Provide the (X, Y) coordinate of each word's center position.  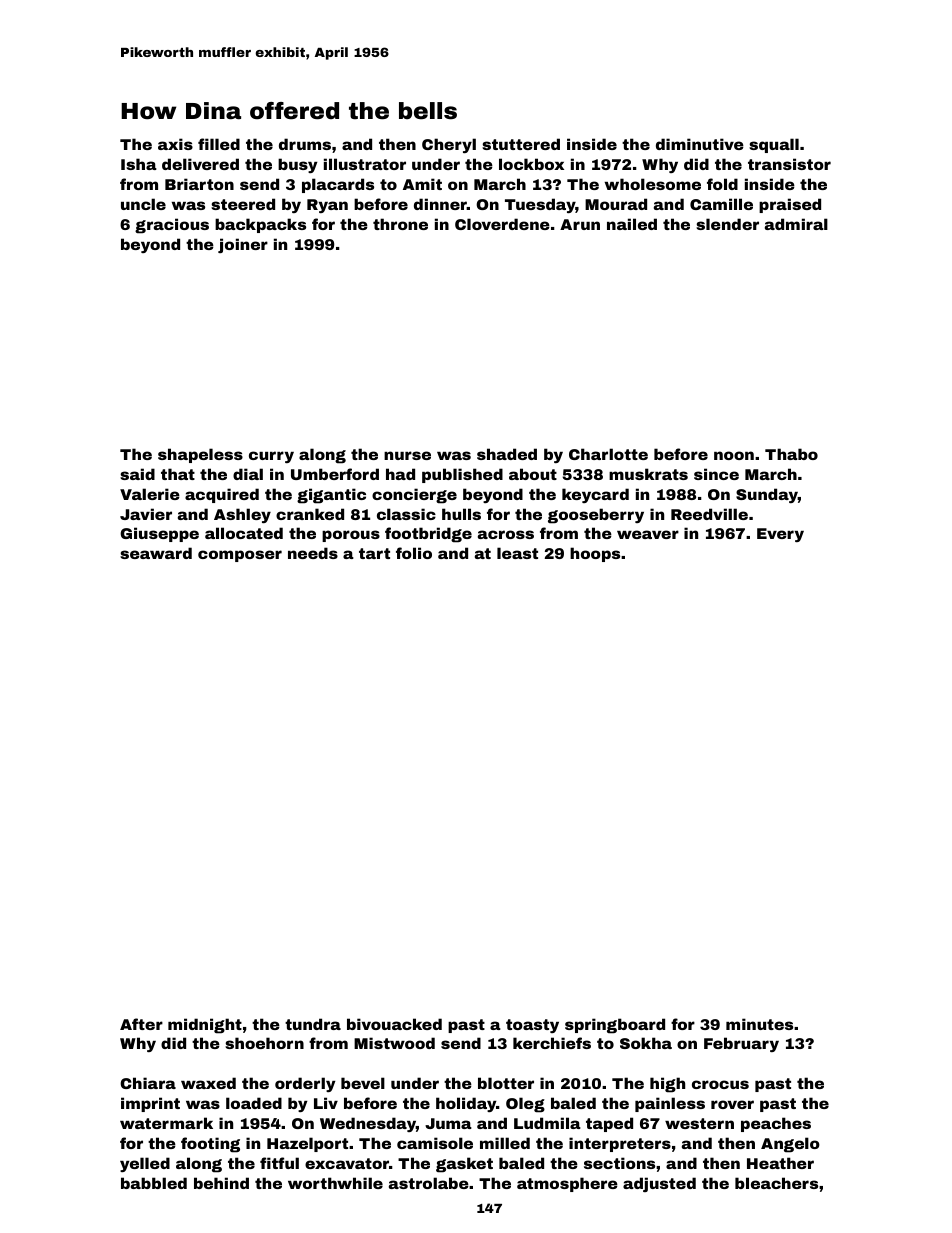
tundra (313, 1024)
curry (271, 457)
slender (727, 224)
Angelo (790, 1145)
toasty (532, 1026)
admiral (796, 224)
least (517, 553)
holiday (466, 1104)
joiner (243, 245)
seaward (156, 553)
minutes (759, 1024)
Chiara (148, 1083)
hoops (595, 554)
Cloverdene (502, 224)
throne (400, 224)
